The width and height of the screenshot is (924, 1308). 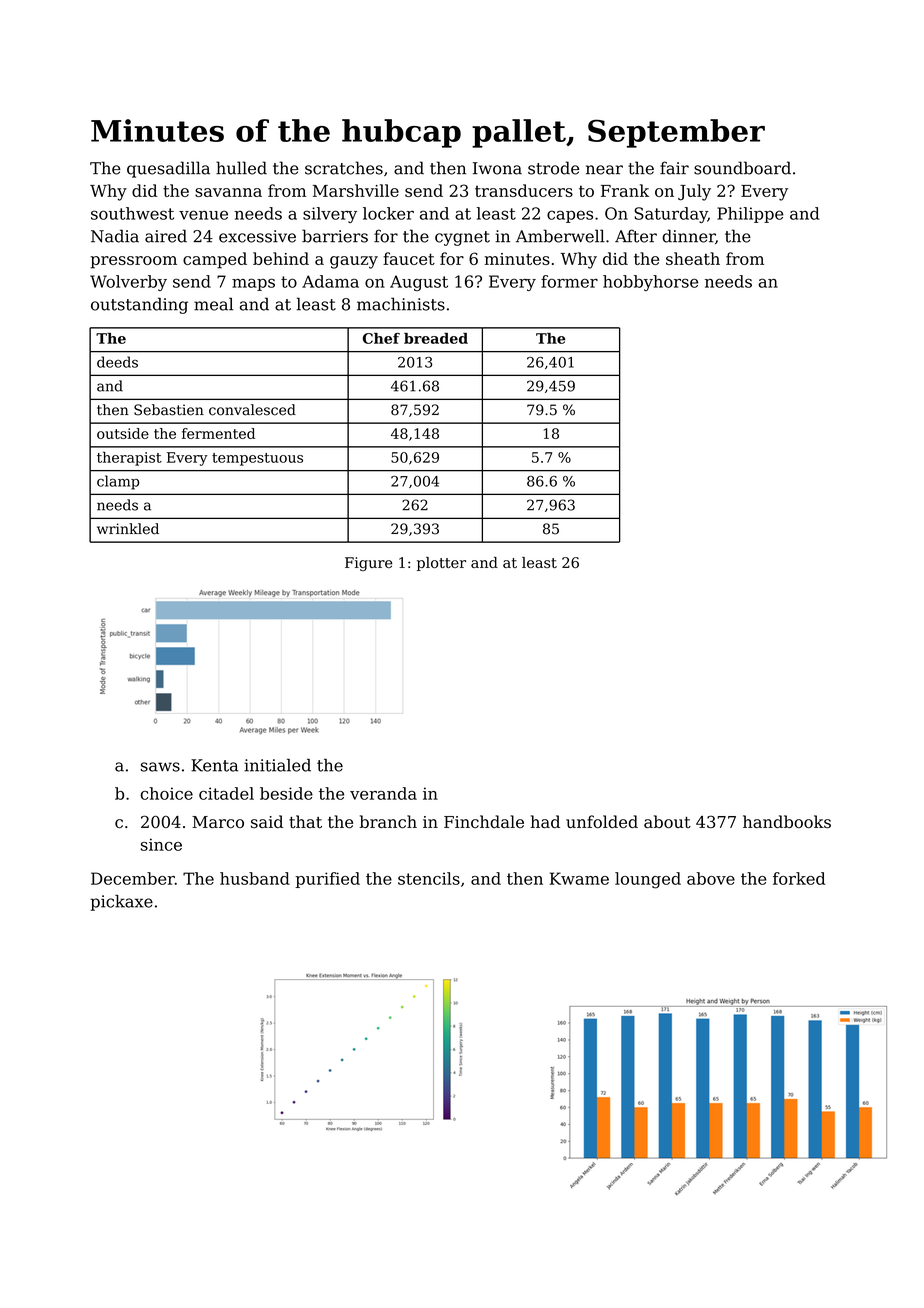 I want to click on wrinkled, so click(x=128, y=529).
